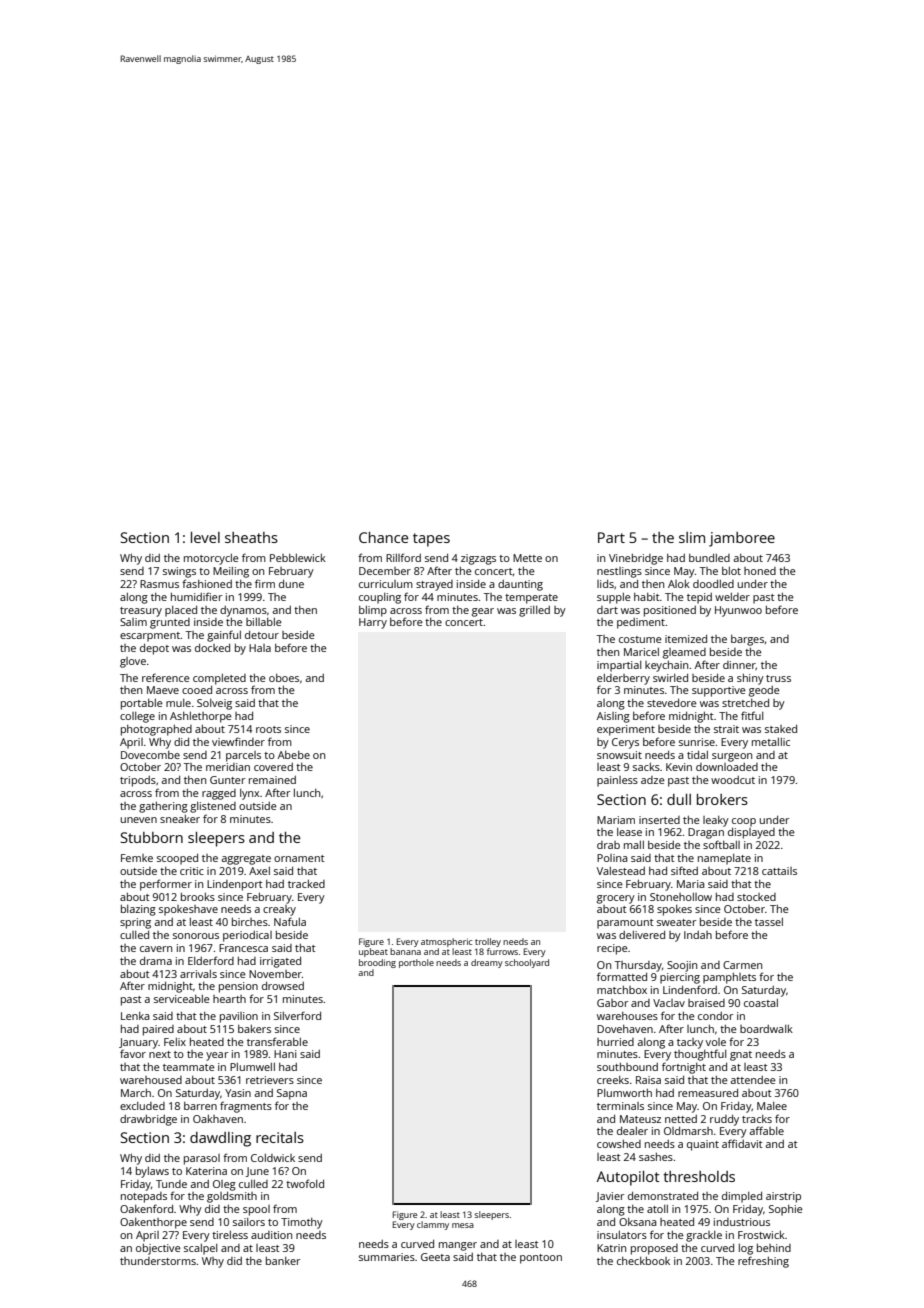 The image size is (924, 1308). I want to click on nestlings, so click(619, 572).
